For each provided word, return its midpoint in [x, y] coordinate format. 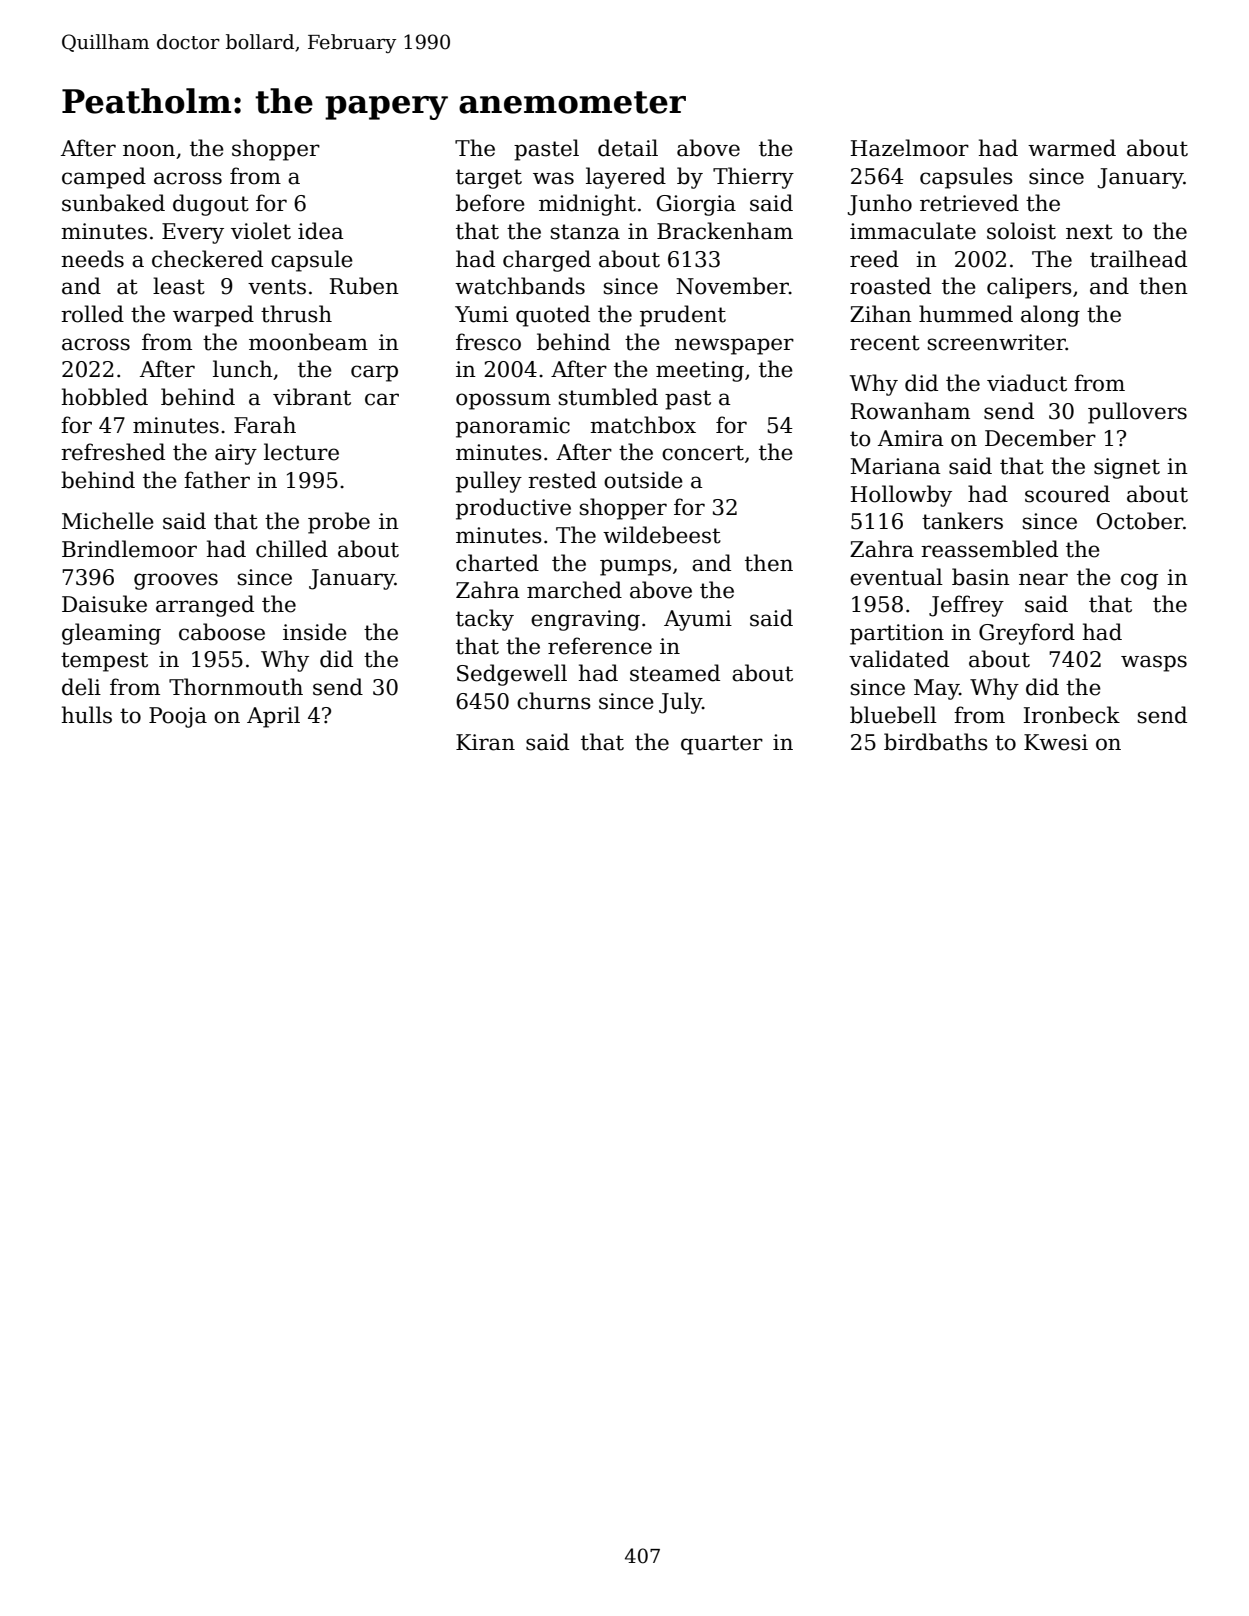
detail [628, 148]
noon [149, 150]
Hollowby [901, 496]
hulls [87, 715]
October [1140, 521]
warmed [1072, 148]
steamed [675, 673]
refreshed [113, 452]
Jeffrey [966, 606]
